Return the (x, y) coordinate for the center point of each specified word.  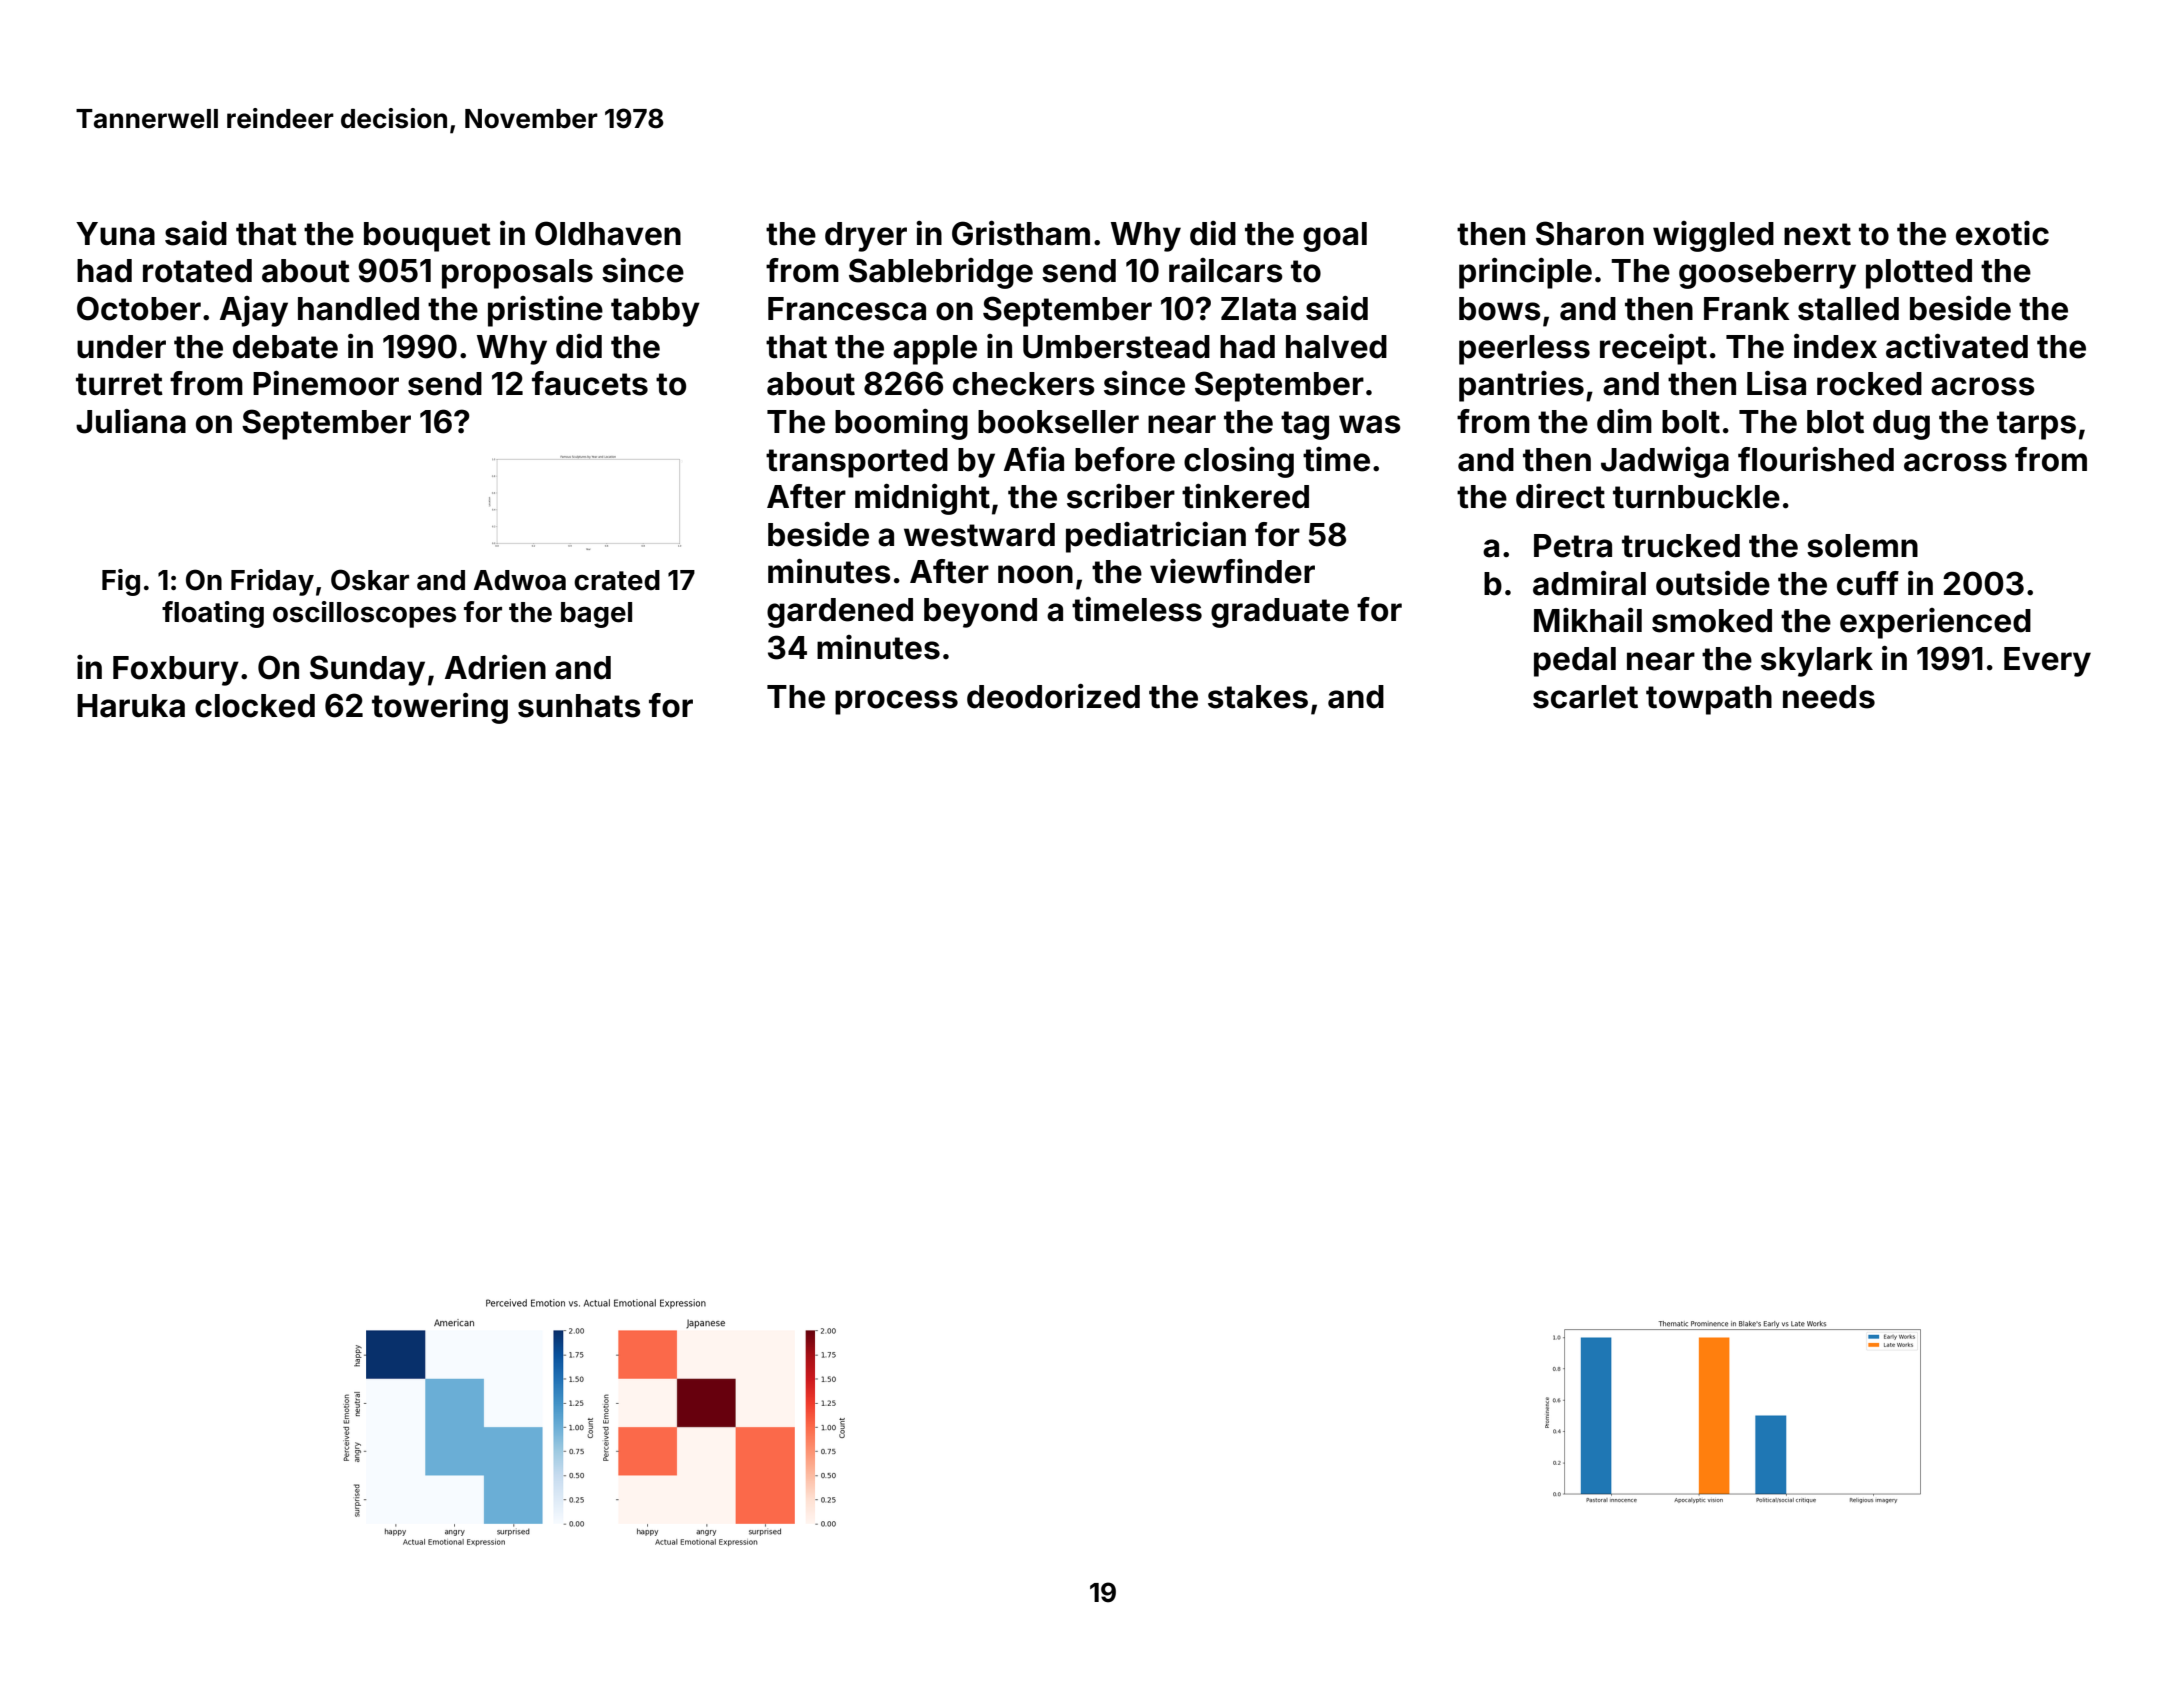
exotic (2002, 233)
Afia (1034, 459)
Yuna (115, 234)
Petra (1573, 546)
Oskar (370, 580)
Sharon (1590, 233)
